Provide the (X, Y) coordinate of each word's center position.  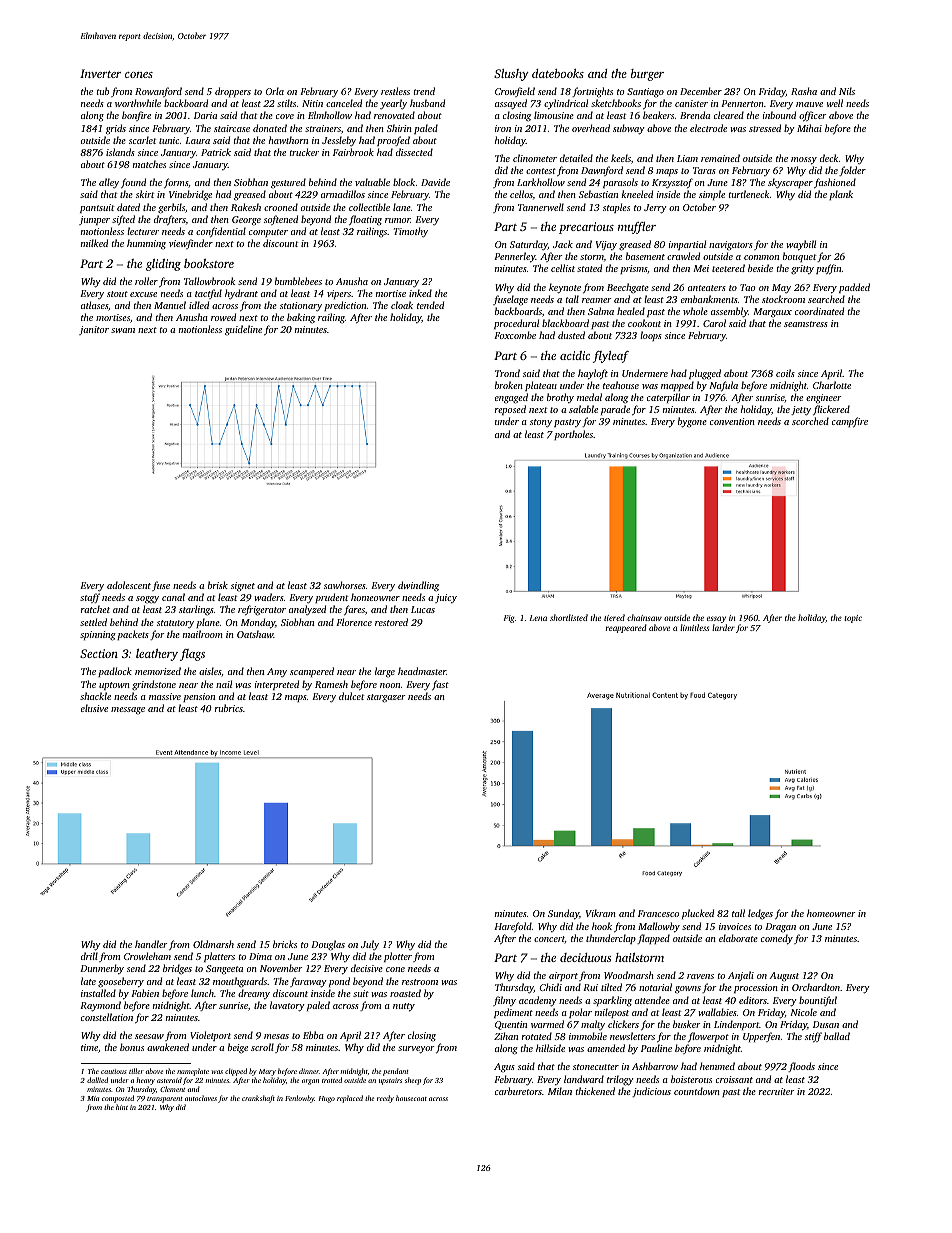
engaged (511, 398)
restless (395, 91)
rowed (223, 317)
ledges (760, 914)
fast (440, 685)
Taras (704, 170)
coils (785, 373)
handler (151, 944)
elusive (94, 708)
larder (723, 627)
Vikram (601, 913)
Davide (435, 182)
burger (647, 75)
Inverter (100, 73)
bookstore (209, 263)
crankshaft (258, 1099)
